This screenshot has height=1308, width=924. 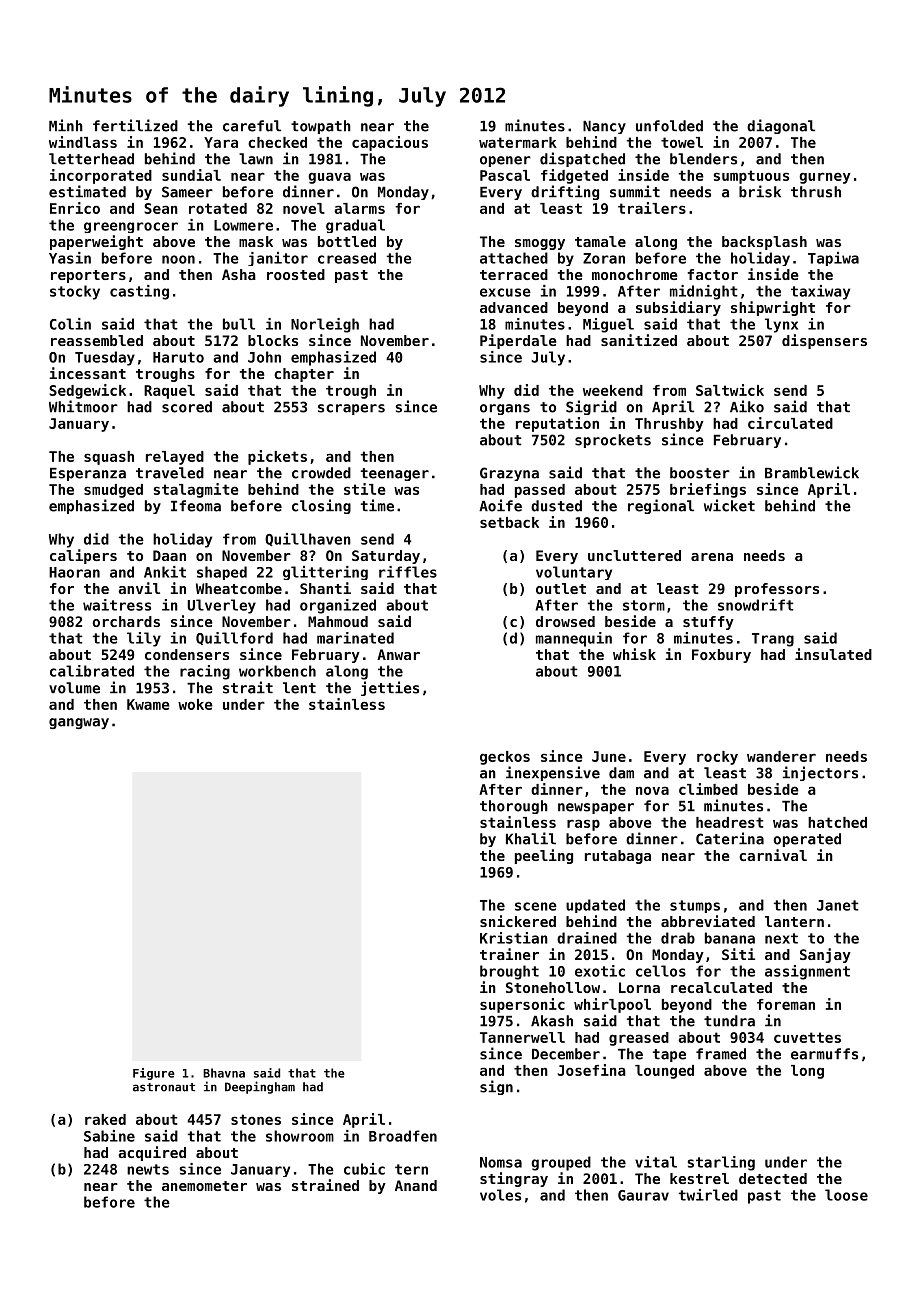 I want to click on acquired, so click(x=152, y=1153).
